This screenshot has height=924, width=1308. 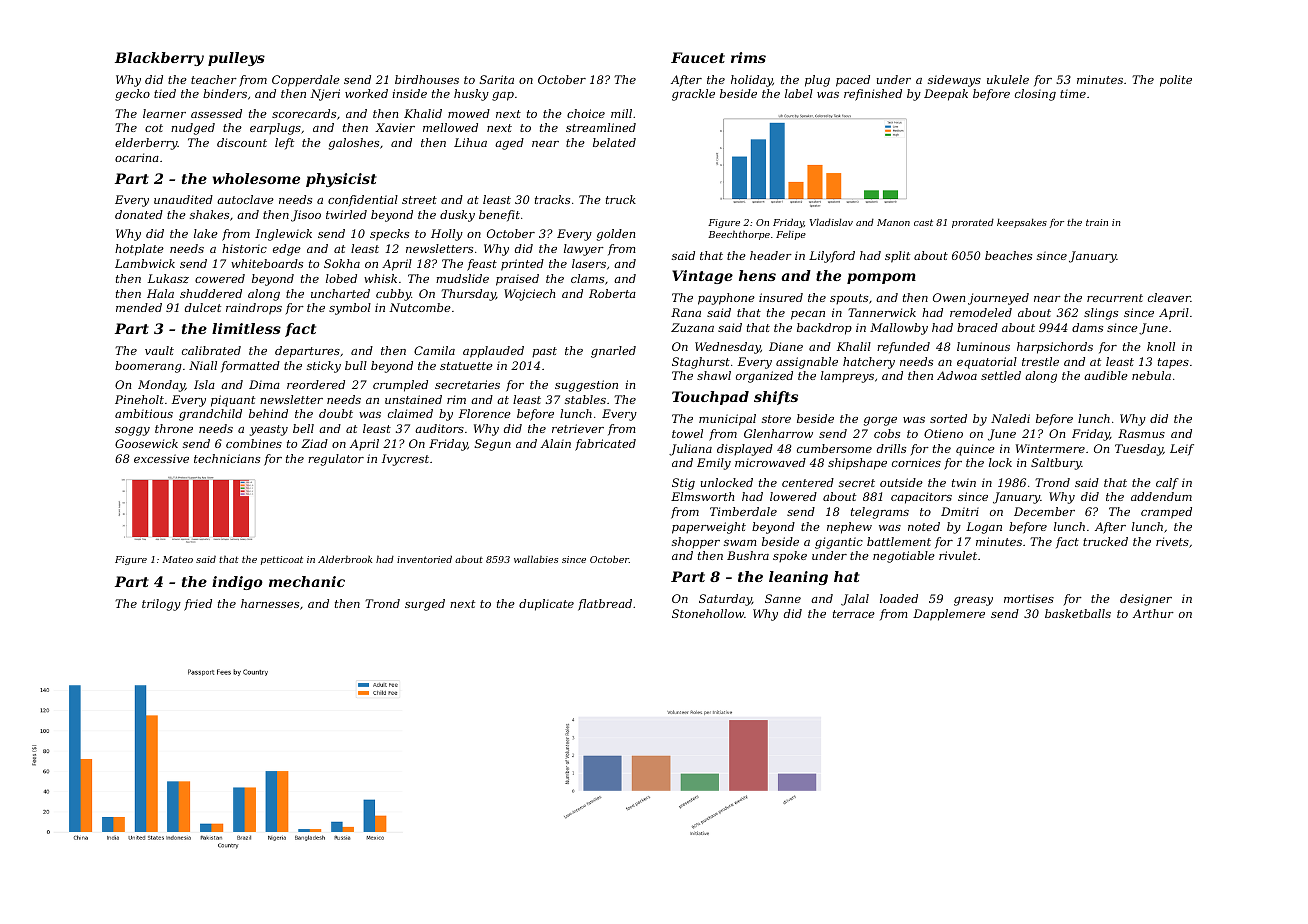 I want to click on tracks, so click(x=552, y=199).
